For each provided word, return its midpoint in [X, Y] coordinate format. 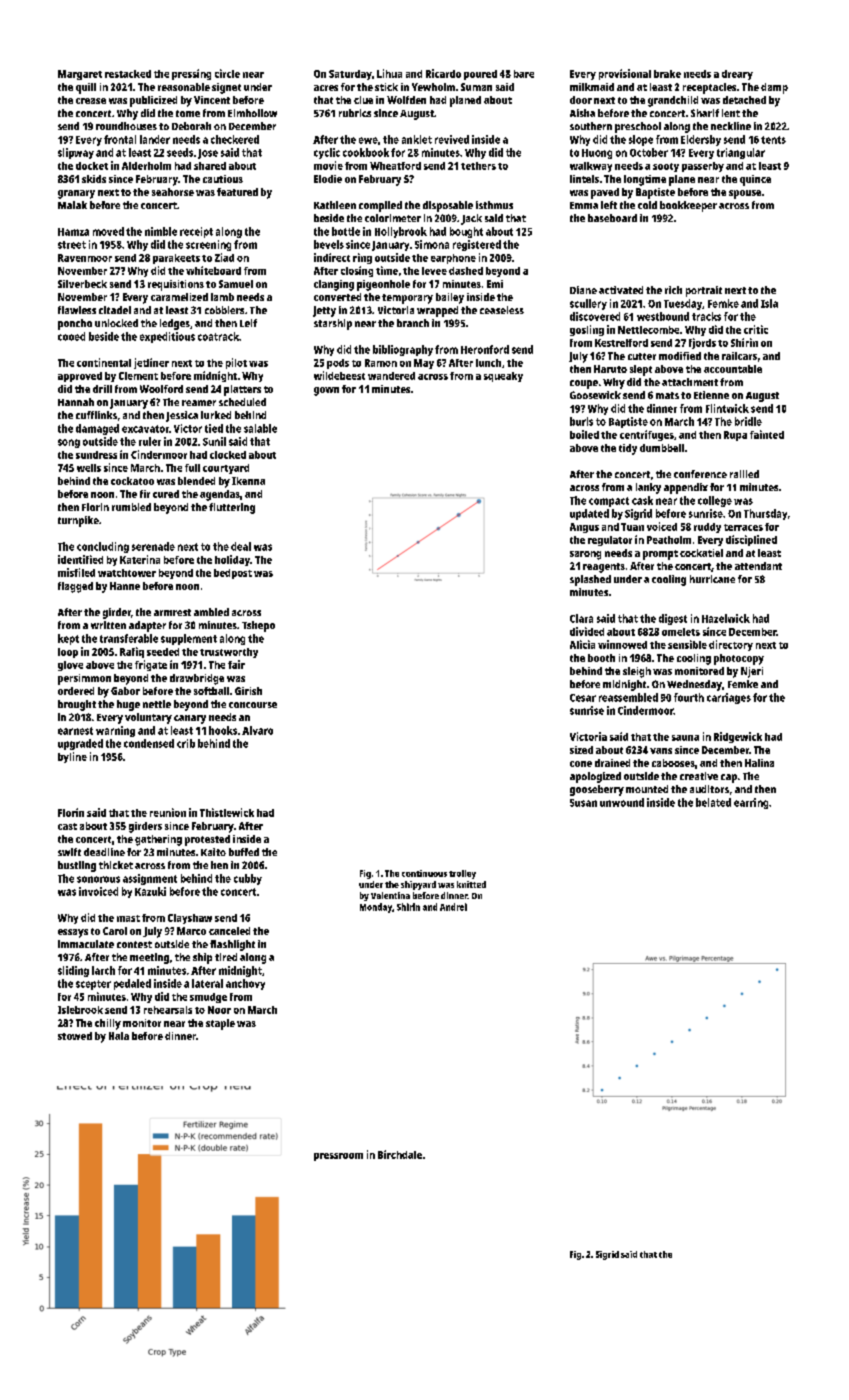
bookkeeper [688, 206]
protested [207, 840]
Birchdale [400, 1154]
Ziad [224, 257]
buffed [244, 852]
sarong [585, 555]
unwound [622, 802]
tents [773, 140]
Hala [119, 1036]
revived [452, 139]
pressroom [338, 1157]
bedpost [233, 574]
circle [227, 73]
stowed [75, 1036]
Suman [476, 87]
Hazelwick [726, 618]
